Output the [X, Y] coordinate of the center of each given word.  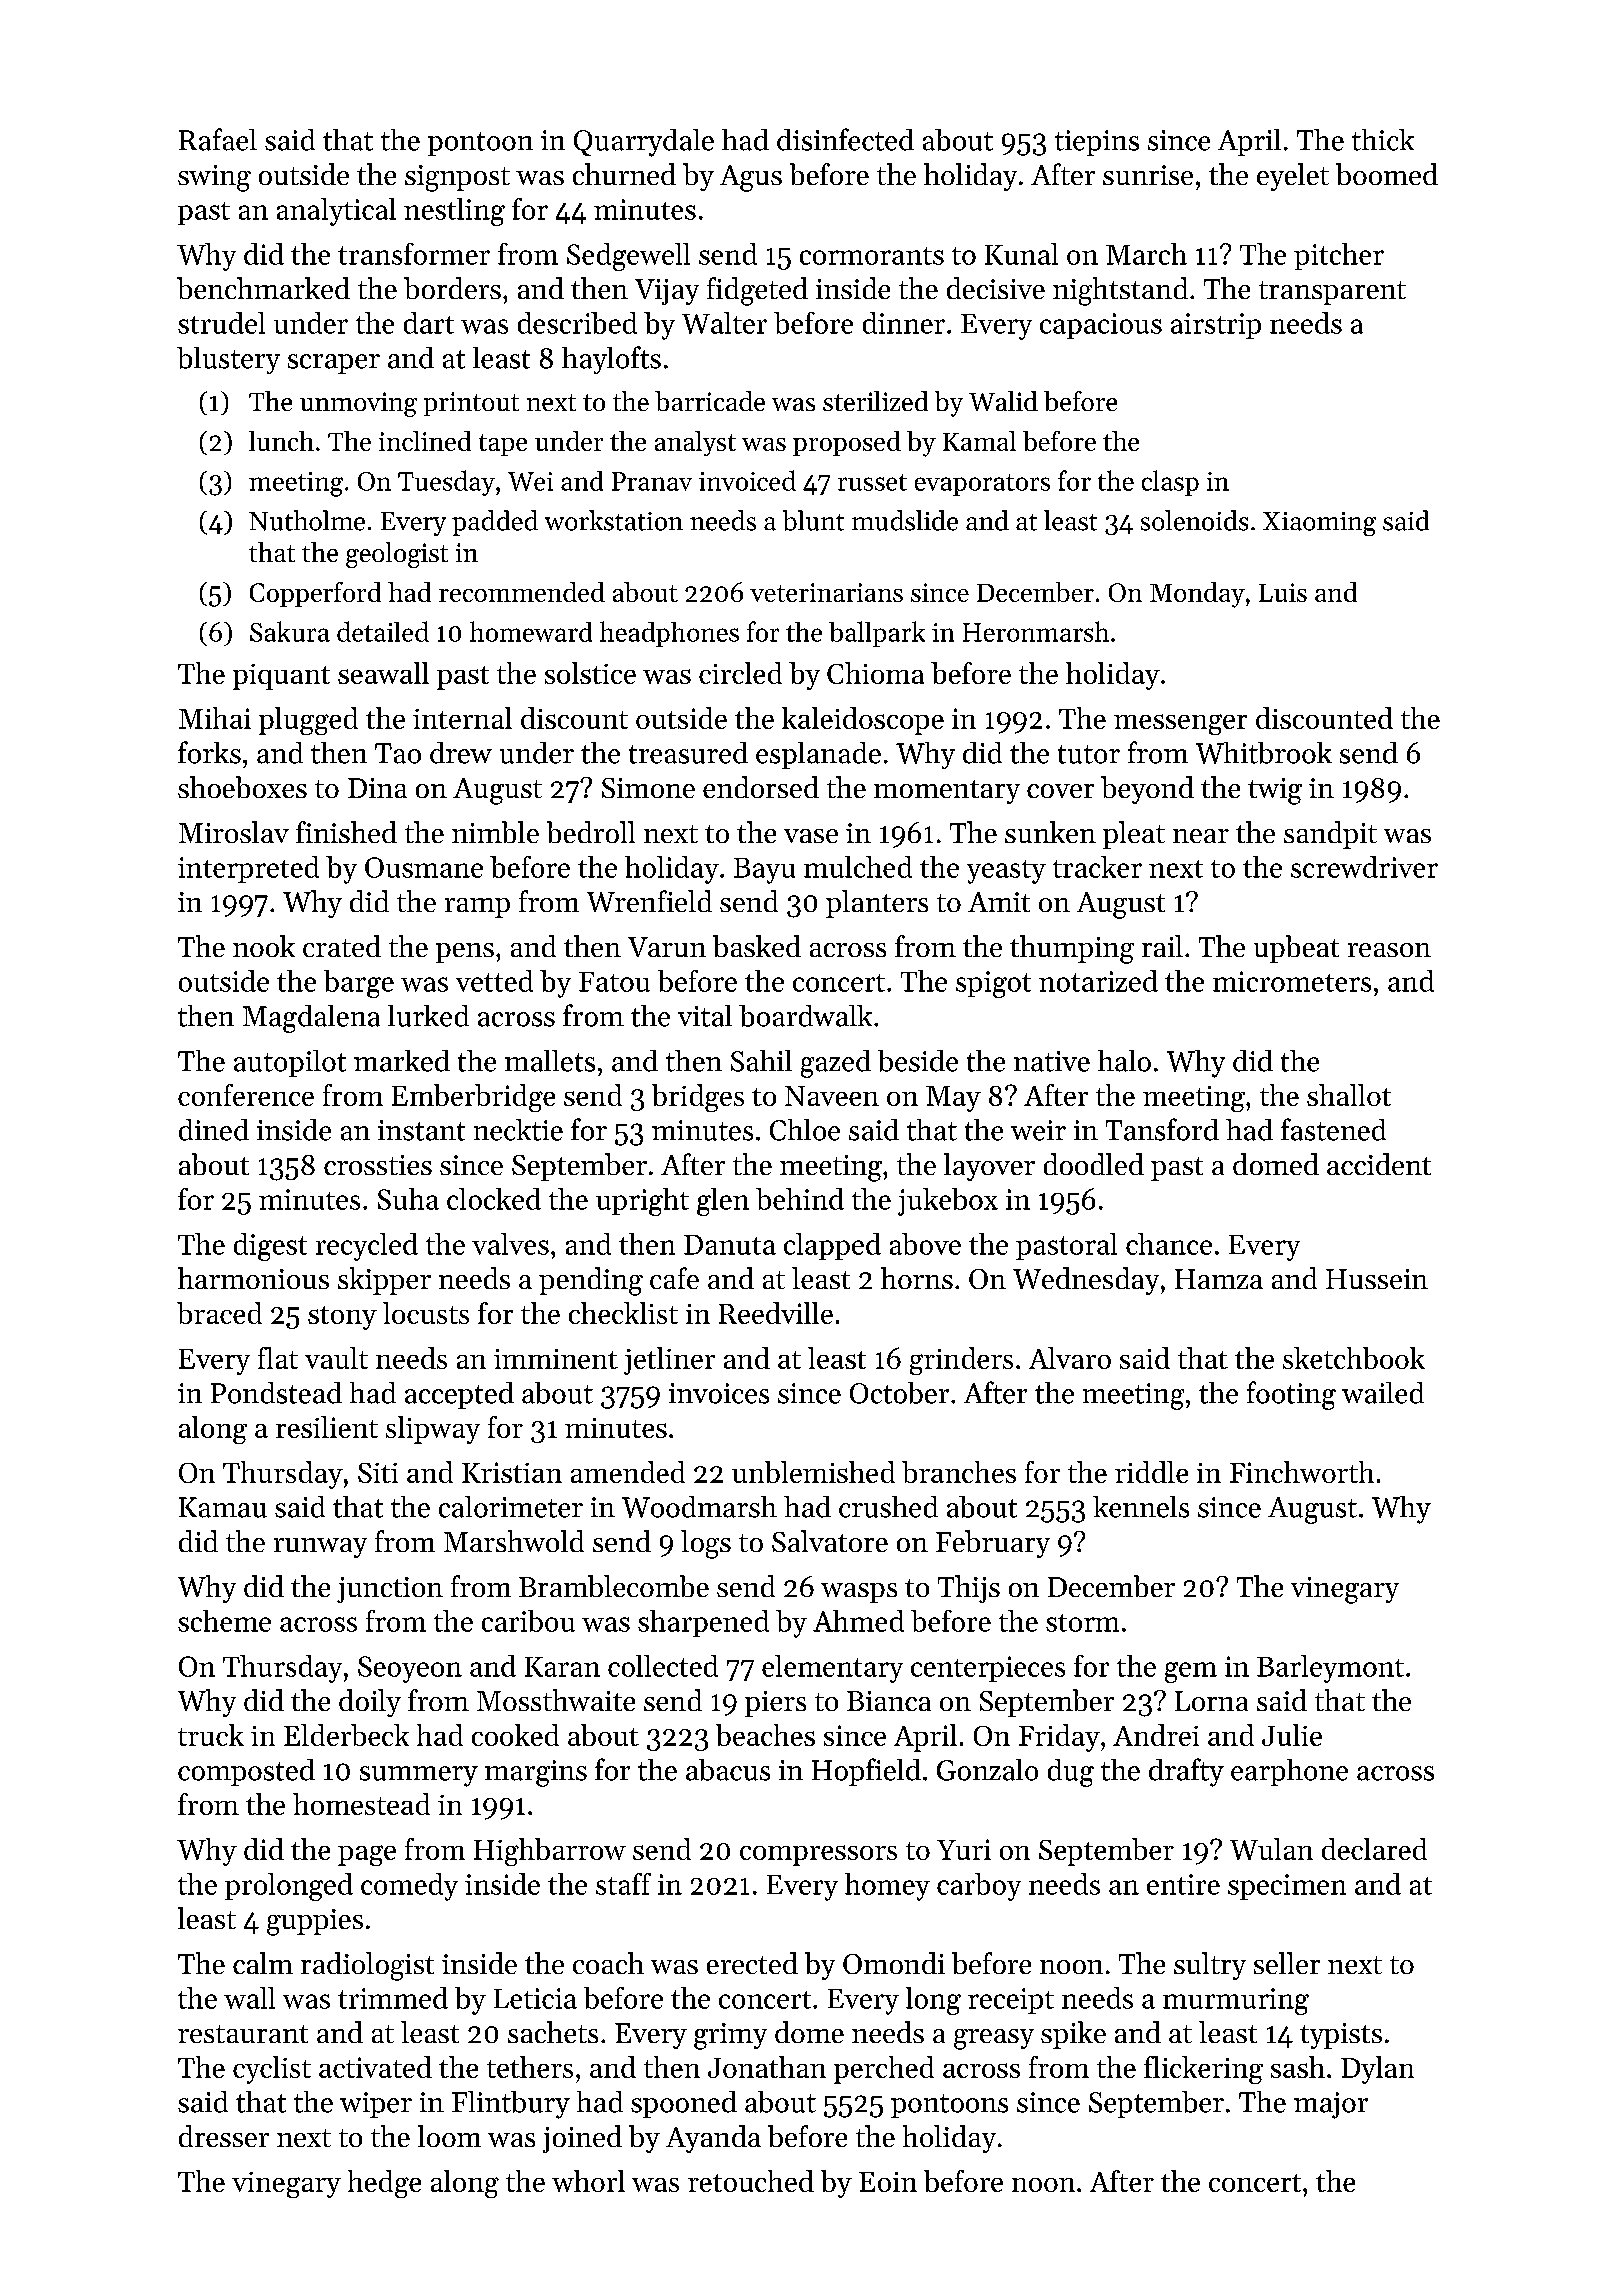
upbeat [1296, 949]
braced [219, 1313]
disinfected [845, 139]
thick [1383, 140]
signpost [457, 178]
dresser [224, 2136]
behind [800, 1199]
